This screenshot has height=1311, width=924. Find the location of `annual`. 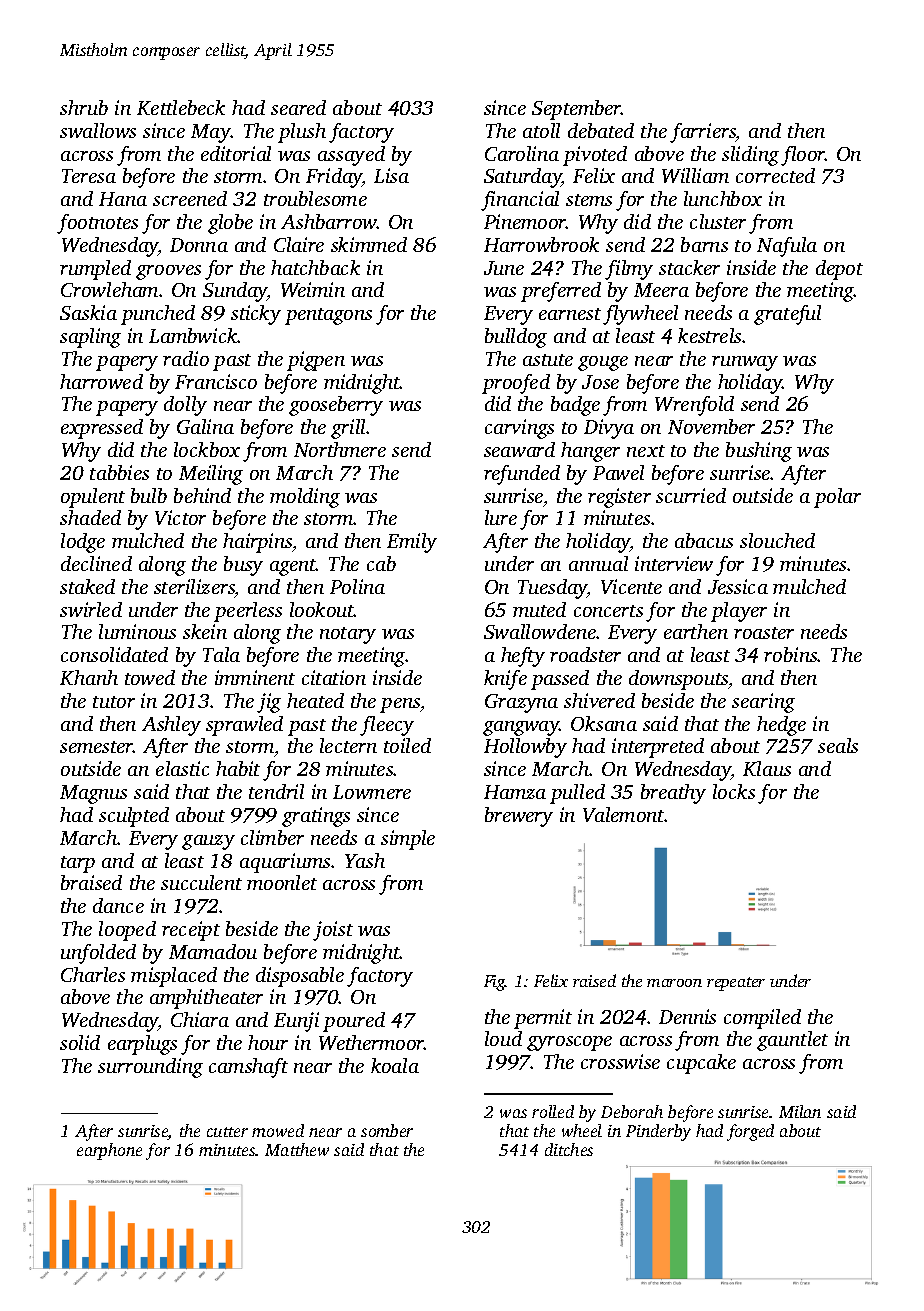

annual is located at coordinates (598, 563).
